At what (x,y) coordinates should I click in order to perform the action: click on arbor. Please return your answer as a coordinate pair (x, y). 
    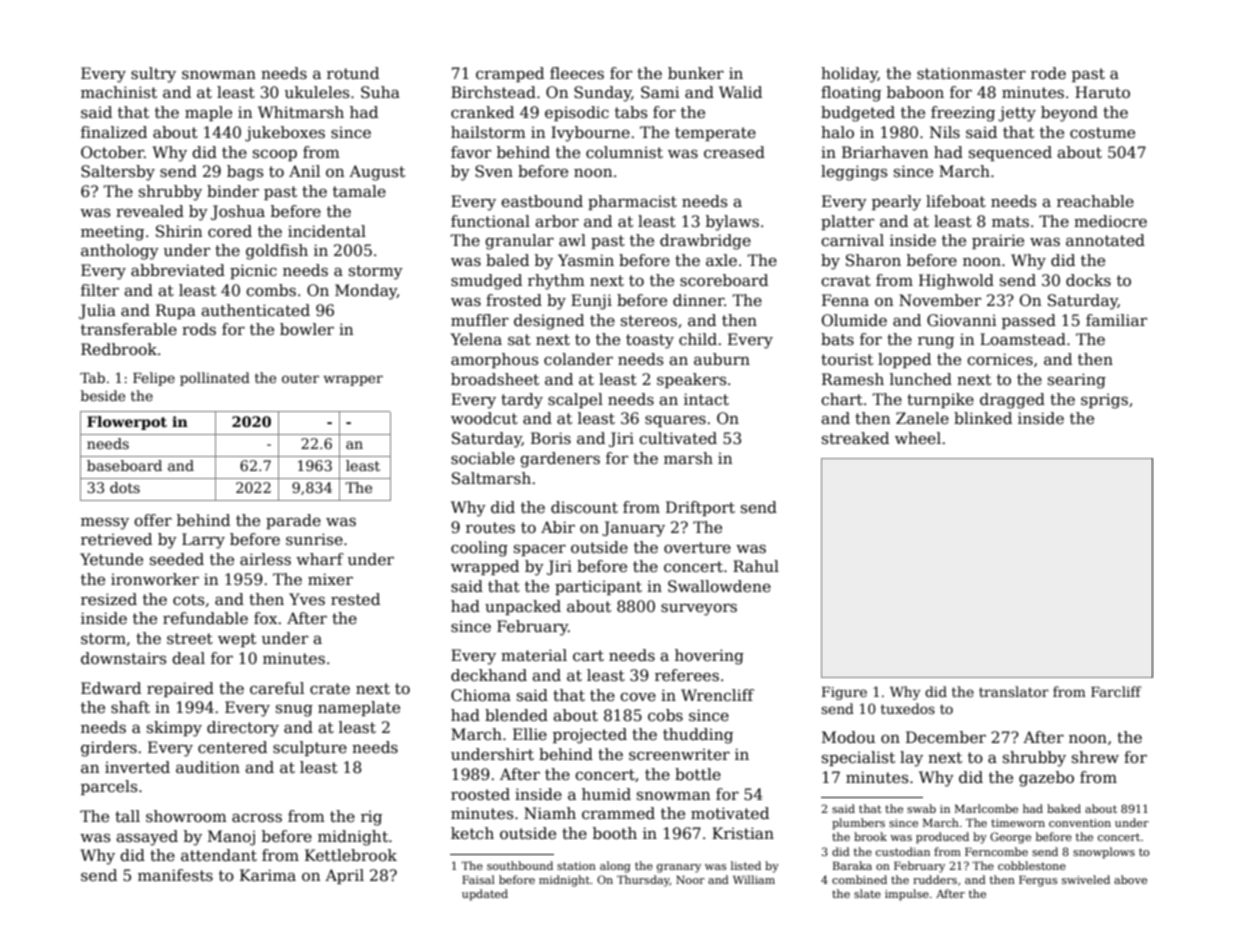
    Looking at the image, I should click on (557, 221).
